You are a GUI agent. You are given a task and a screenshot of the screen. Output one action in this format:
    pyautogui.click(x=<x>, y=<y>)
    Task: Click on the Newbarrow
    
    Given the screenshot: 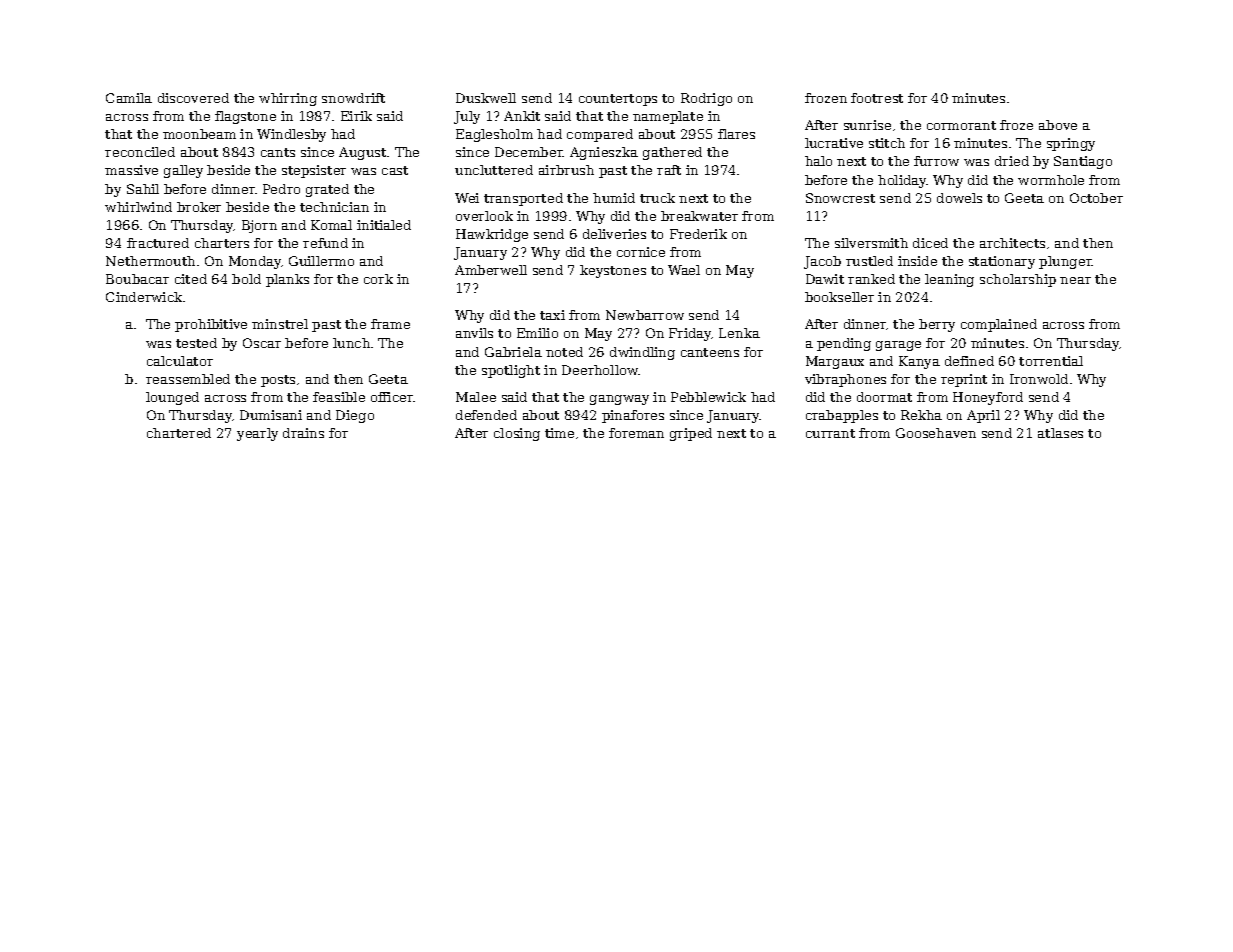 What is the action you would take?
    pyautogui.click(x=645, y=315)
